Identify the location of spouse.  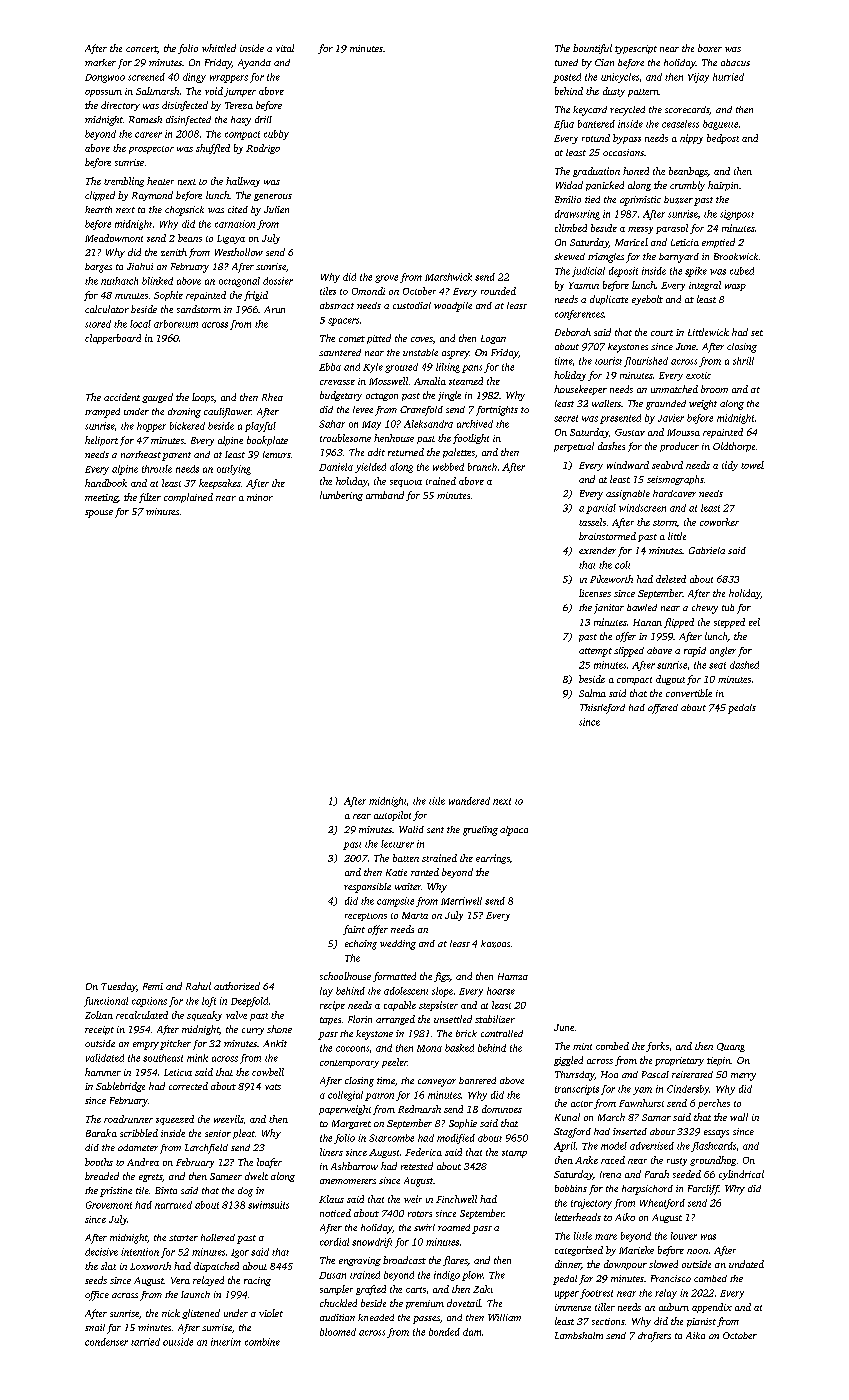
(99, 514).
